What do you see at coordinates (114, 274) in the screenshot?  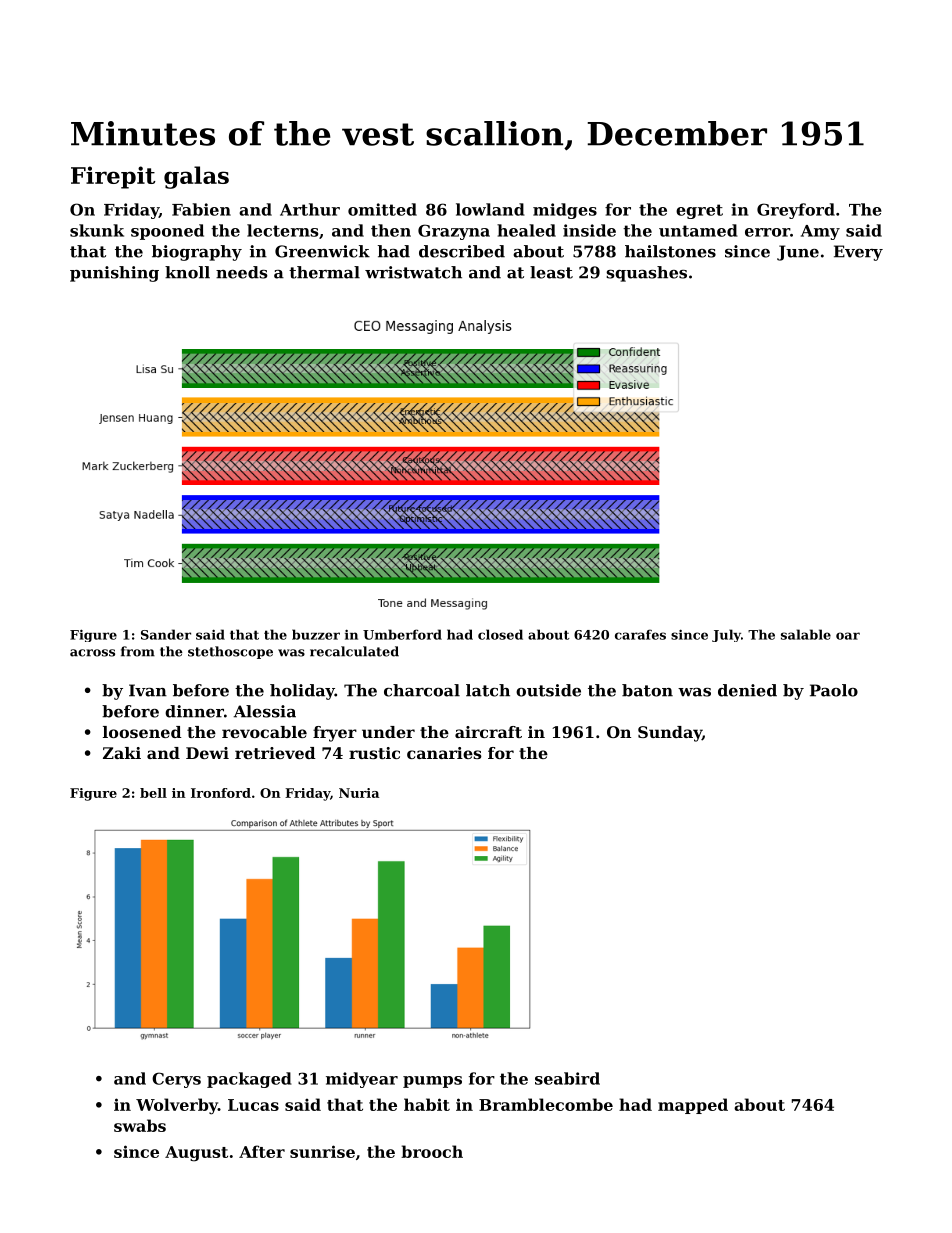 I see `punishing` at bounding box center [114, 274].
